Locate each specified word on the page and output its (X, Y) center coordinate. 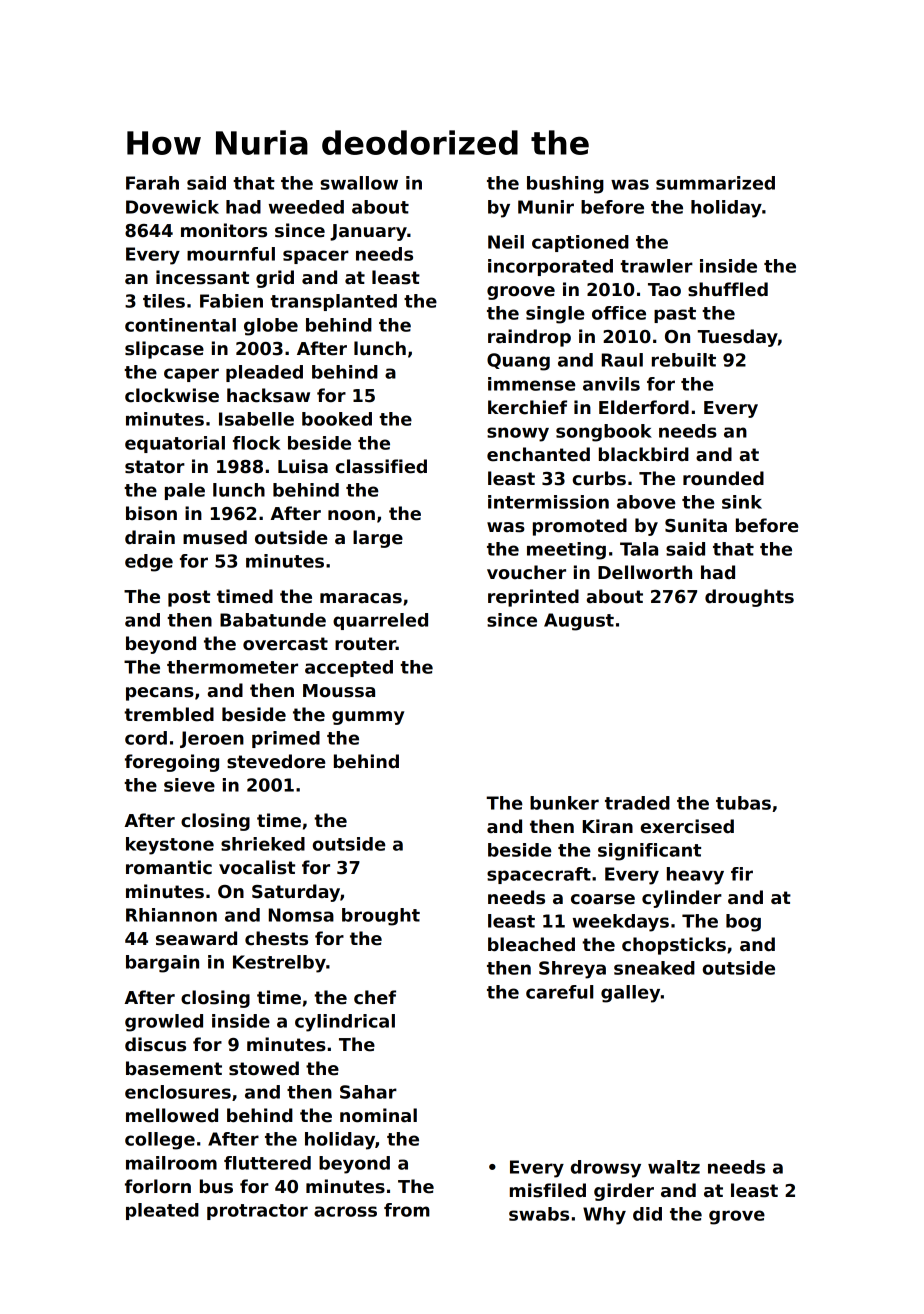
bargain (162, 964)
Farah (152, 183)
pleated (162, 1211)
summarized (715, 183)
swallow (359, 183)
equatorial (175, 444)
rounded (723, 478)
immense (532, 384)
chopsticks (674, 946)
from (407, 1210)
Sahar (368, 1092)
